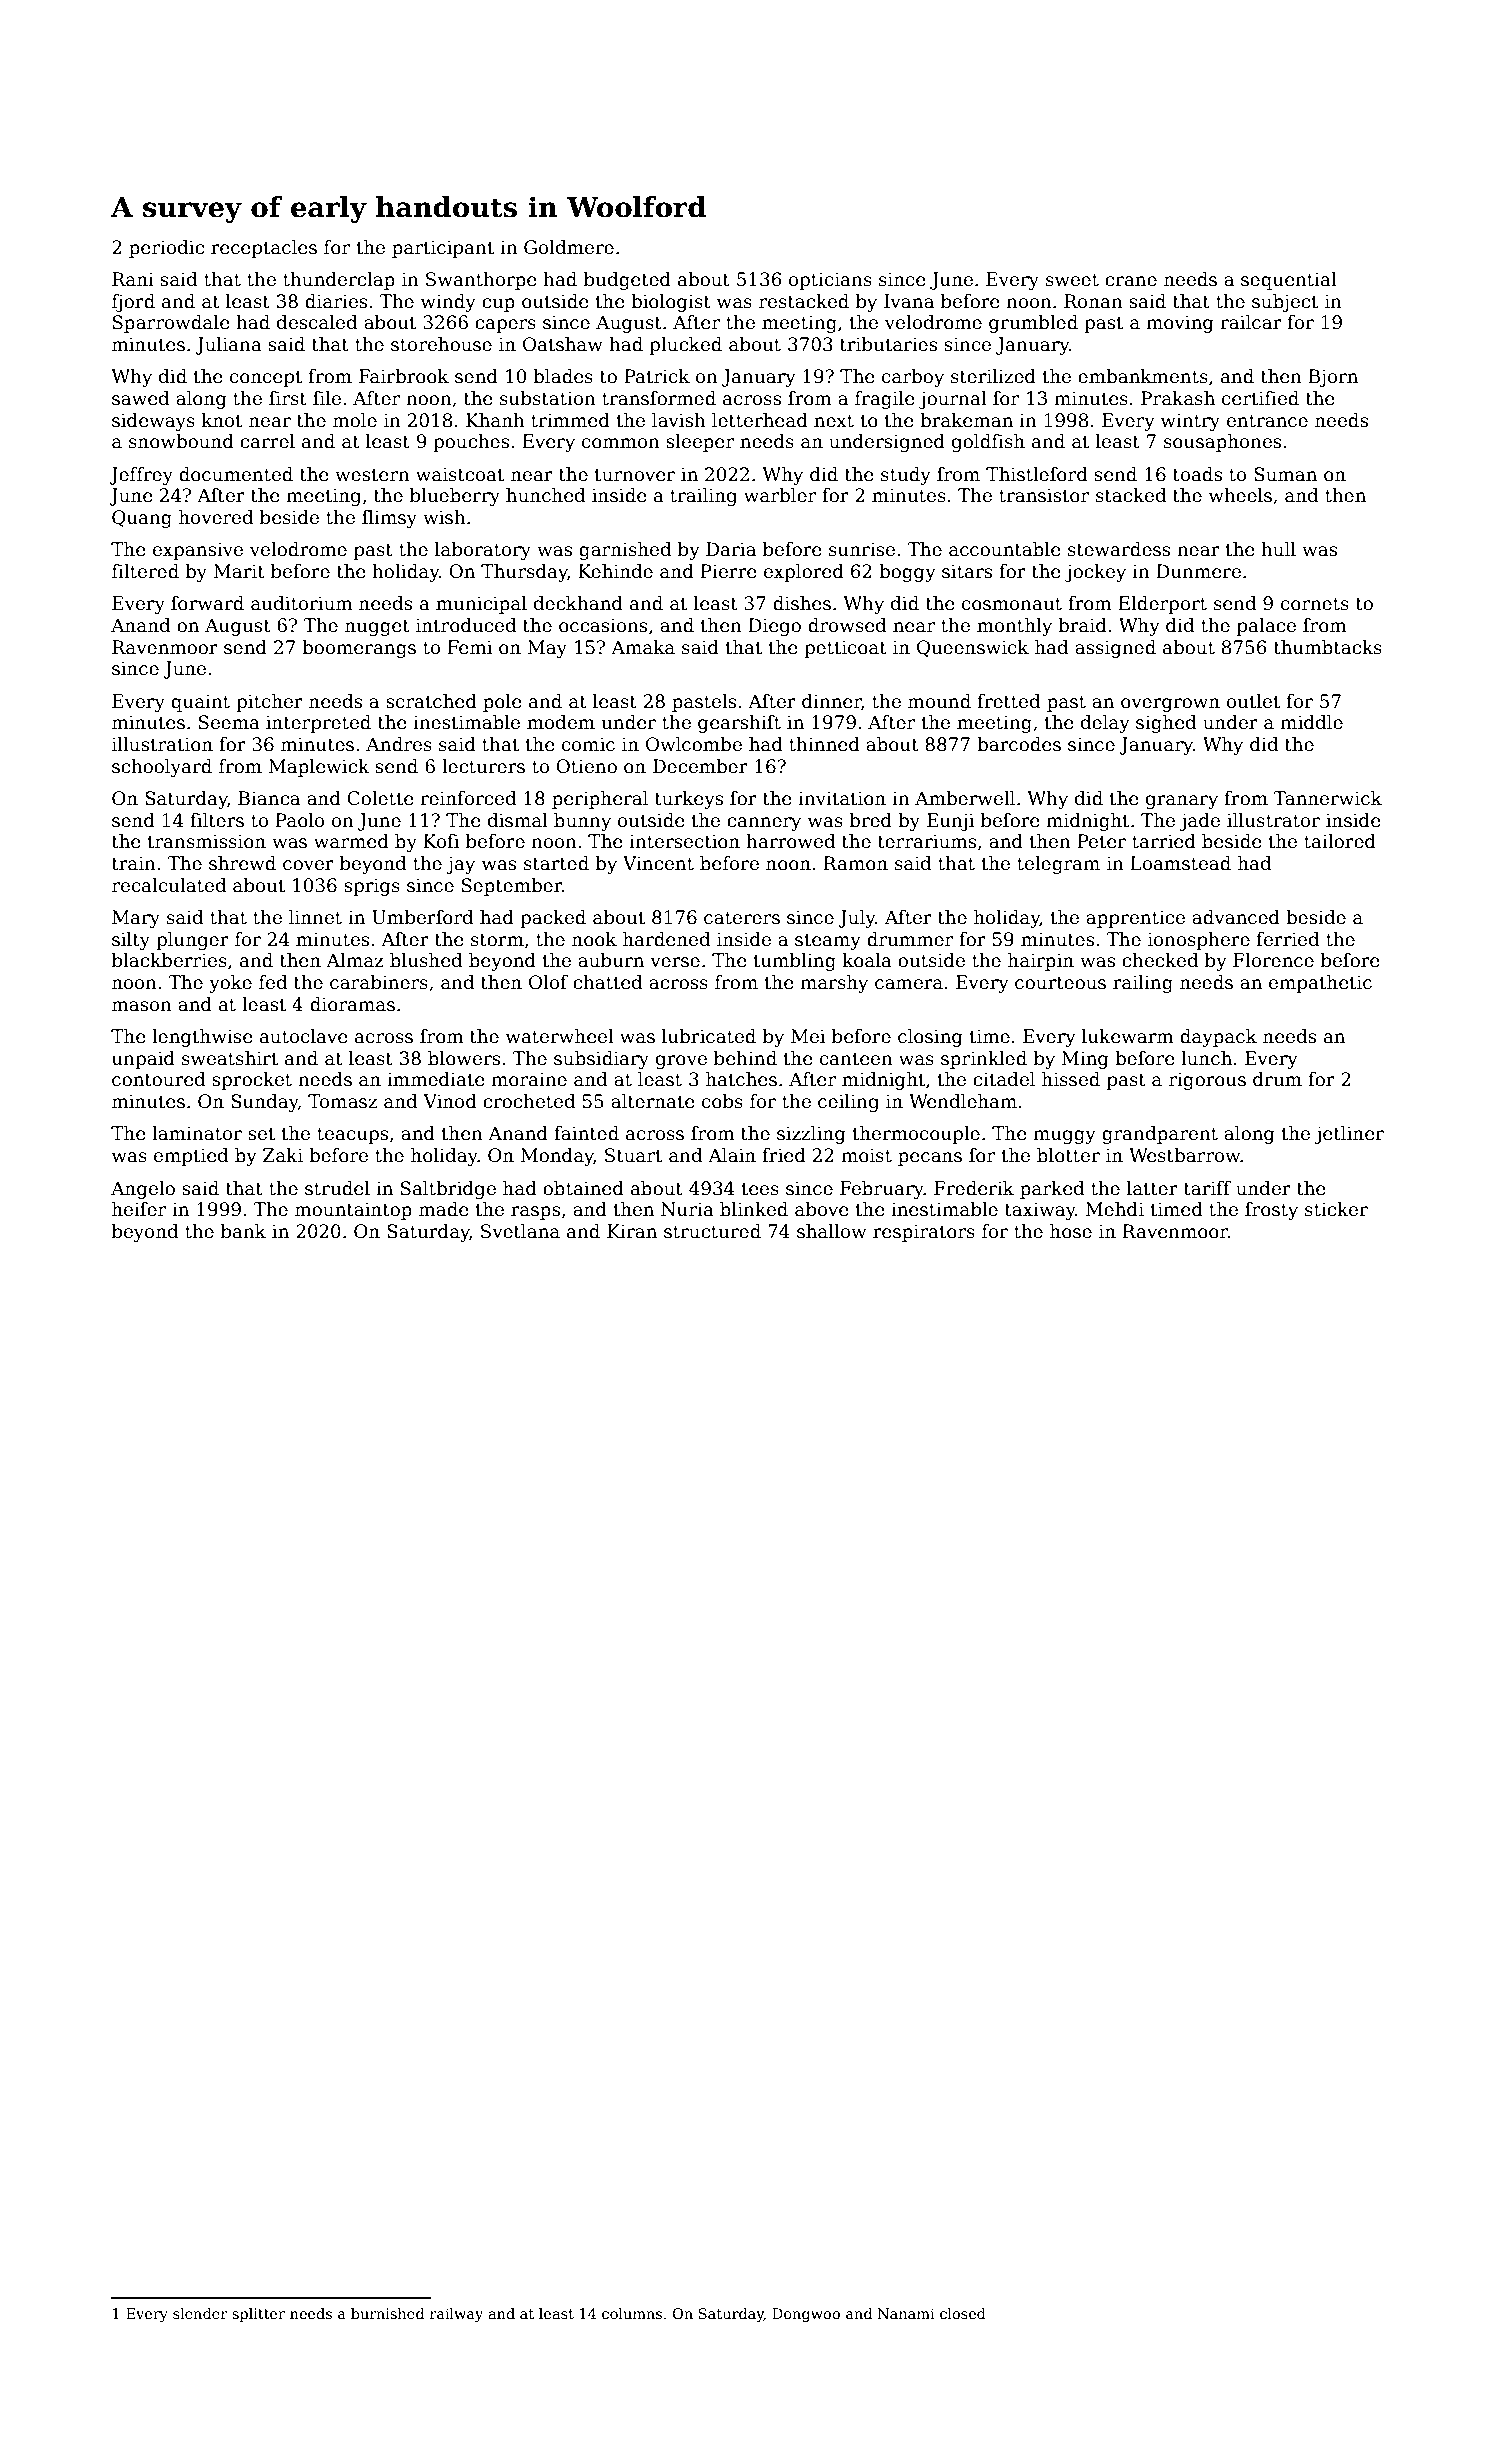  What do you see at coordinates (1328, 647) in the screenshot?
I see `thumbtacks` at bounding box center [1328, 647].
